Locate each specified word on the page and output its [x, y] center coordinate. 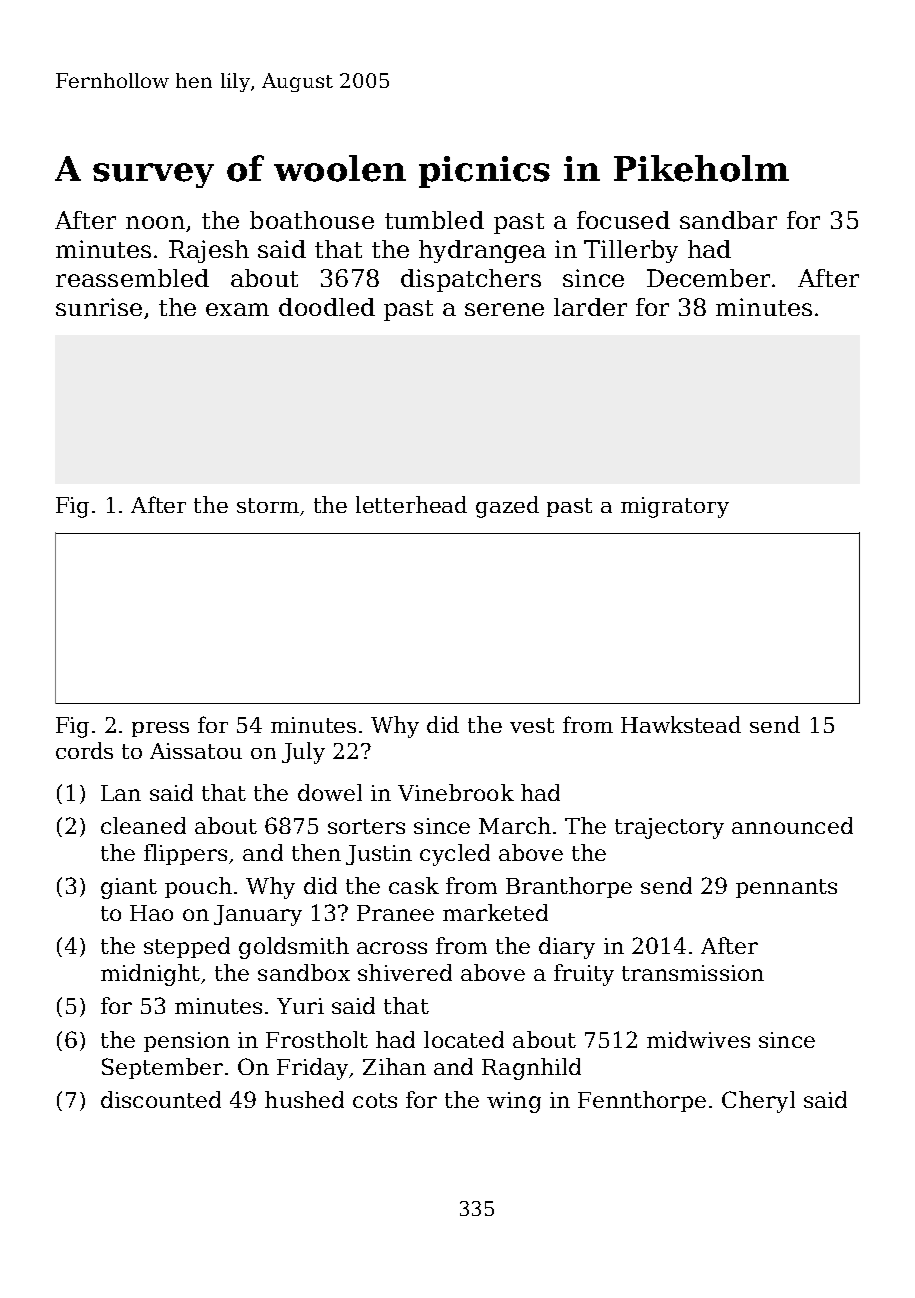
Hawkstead [681, 724]
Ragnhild [531, 1069]
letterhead [411, 504]
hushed [304, 1099]
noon [155, 222]
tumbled [434, 220]
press [160, 729]
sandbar [728, 220]
